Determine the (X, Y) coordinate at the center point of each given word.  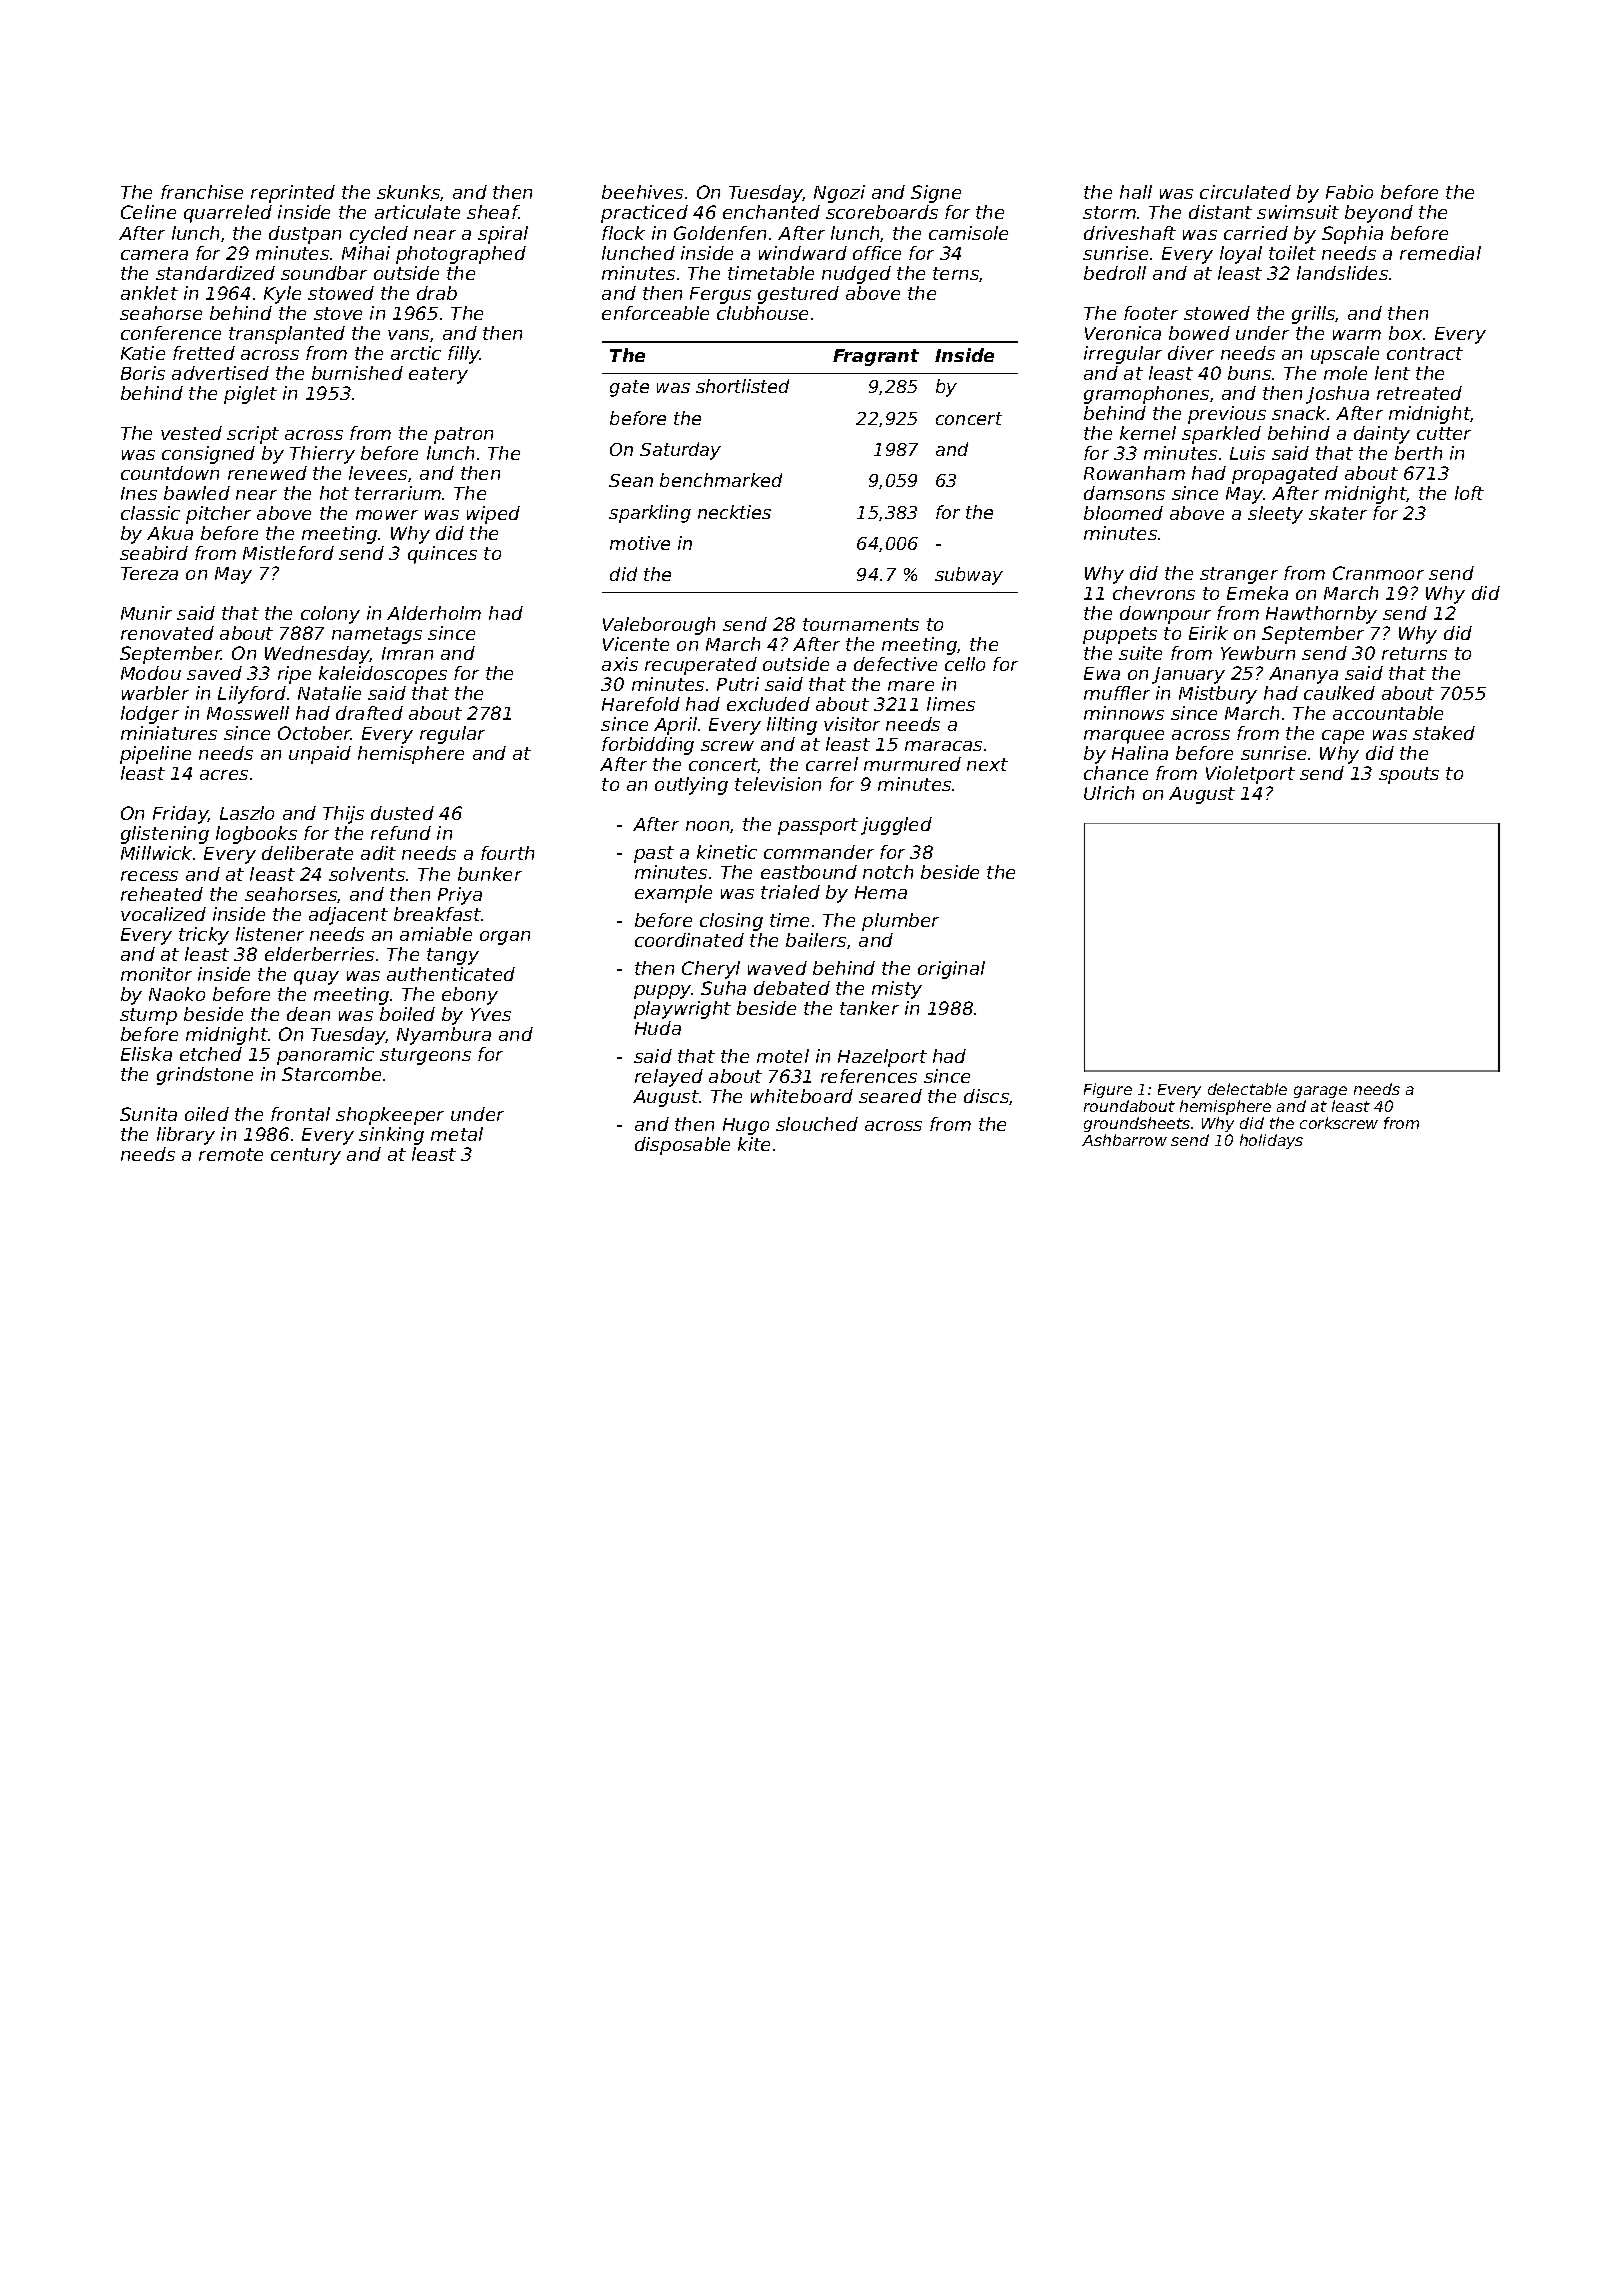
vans (408, 335)
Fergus (720, 295)
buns (1249, 373)
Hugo (746, 1126)
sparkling (650, 514)
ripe (294, 675)
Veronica (1123, 333)
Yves (491, 1014)
